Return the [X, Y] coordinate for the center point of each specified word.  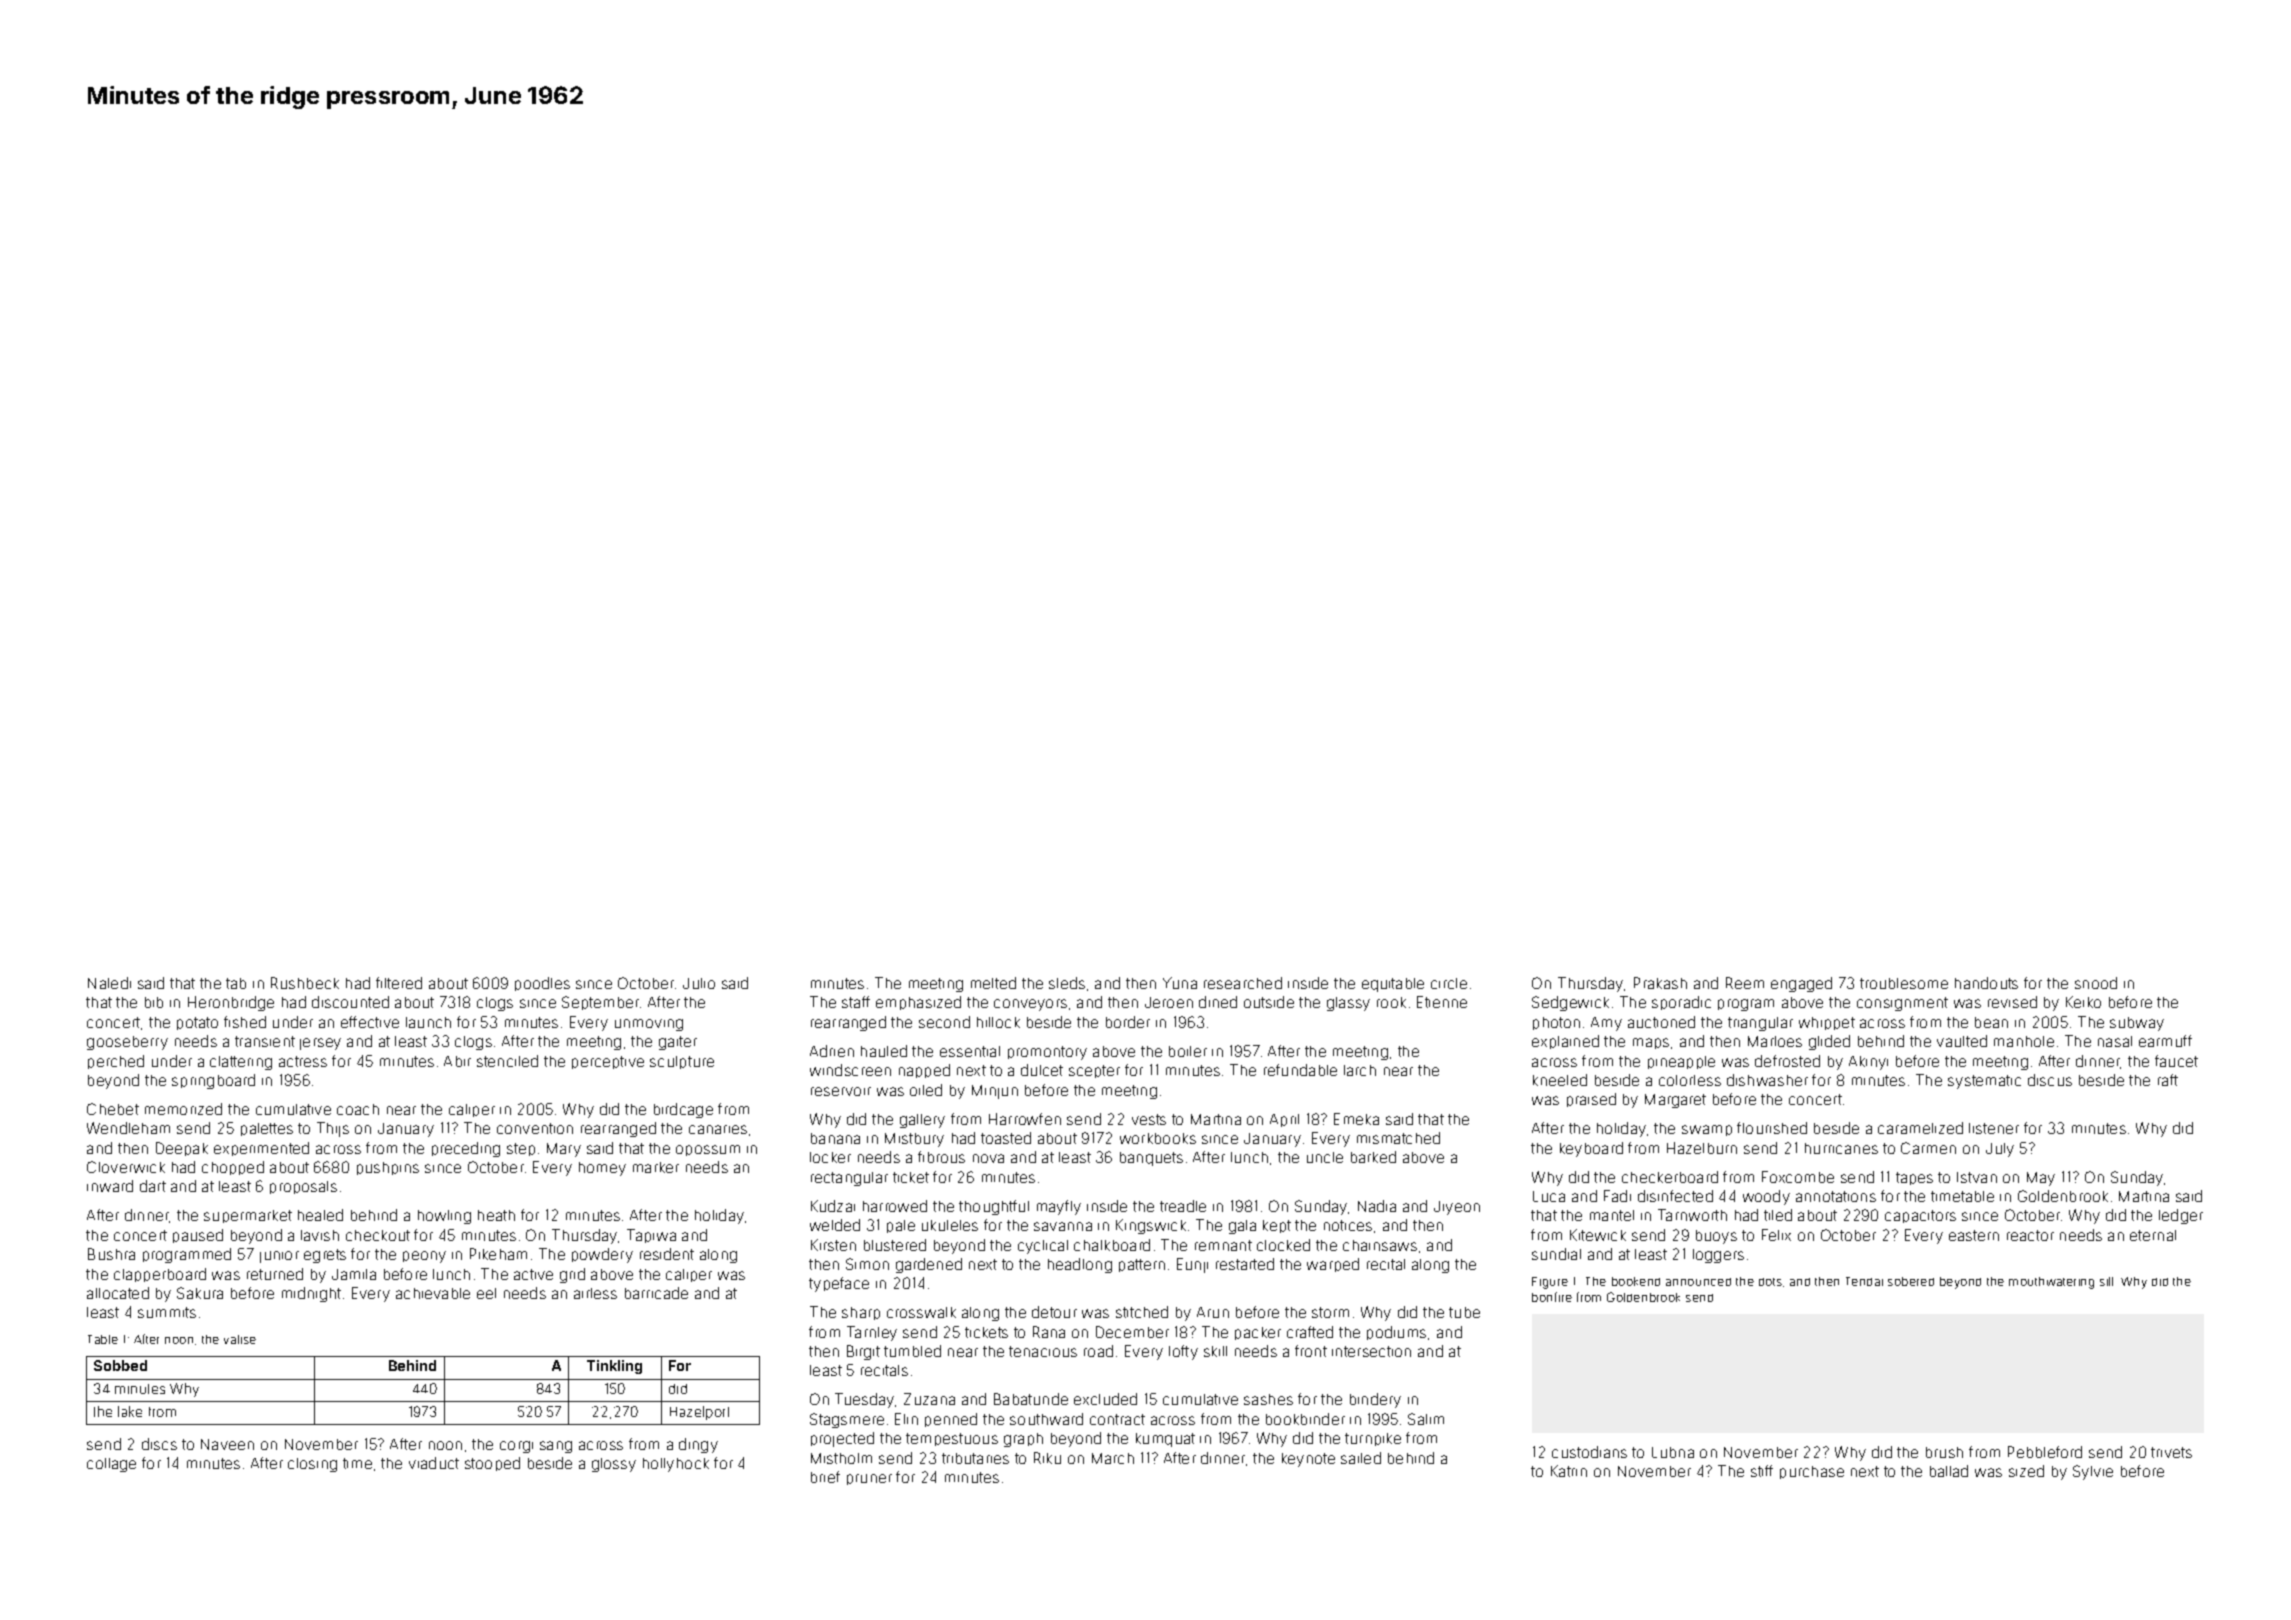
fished [245, 1022]
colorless [1690, 1080]
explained [1565, 1042]
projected [842, 1439]
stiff [1762, 1471]
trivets [2171, 1452]
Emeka [1356, 1119]
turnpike [1373, 1439]
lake [130, 1411]
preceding [466, 1149]
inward [110, 1186]
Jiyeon [1457, 1208]
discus [2050, 1080]
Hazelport [699, 1413]
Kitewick [1598, 1235]
